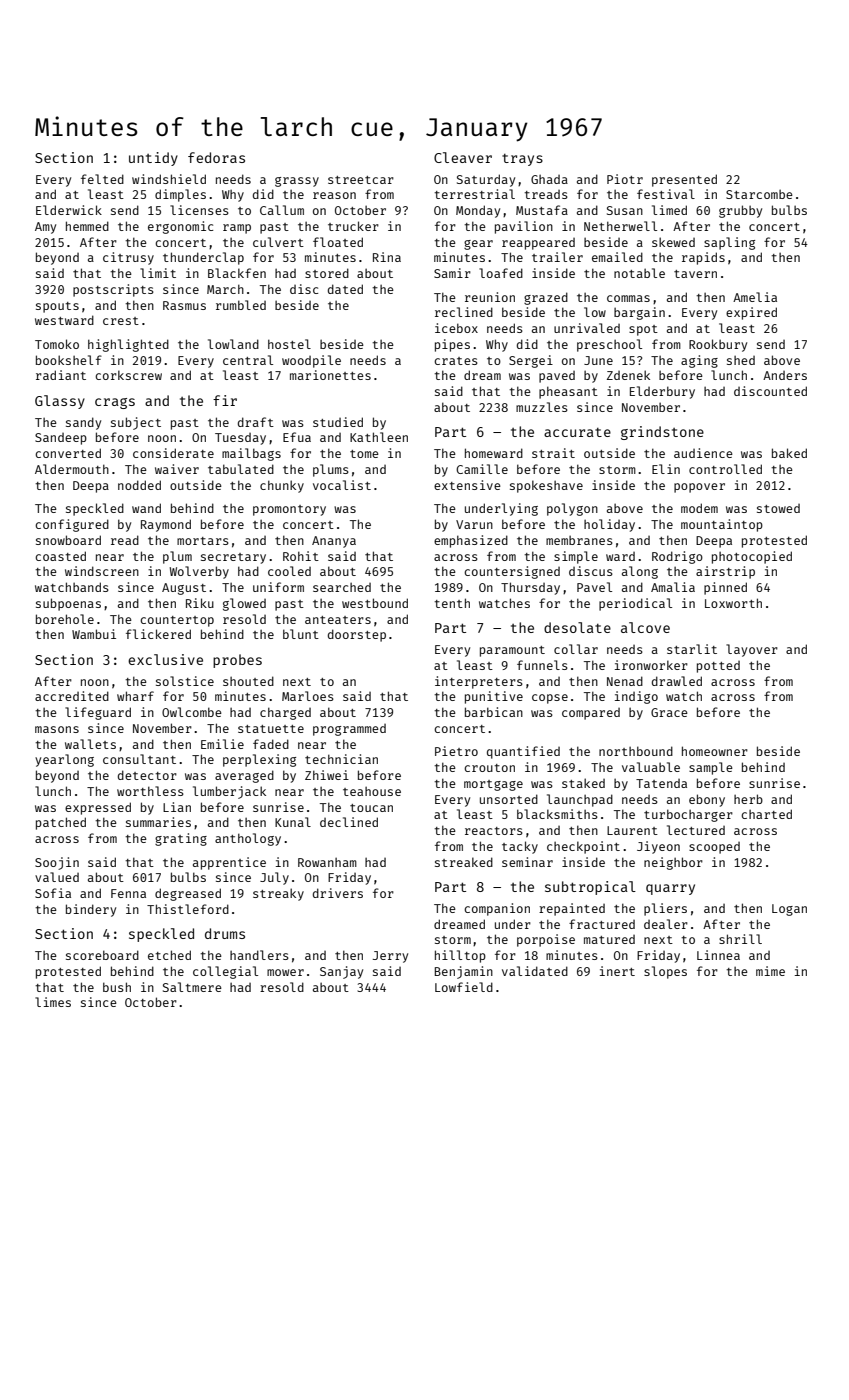 Image resolution: width=849 pixels, height=1400 pixels. I want to click on Thistleford, so click(188, 909).
